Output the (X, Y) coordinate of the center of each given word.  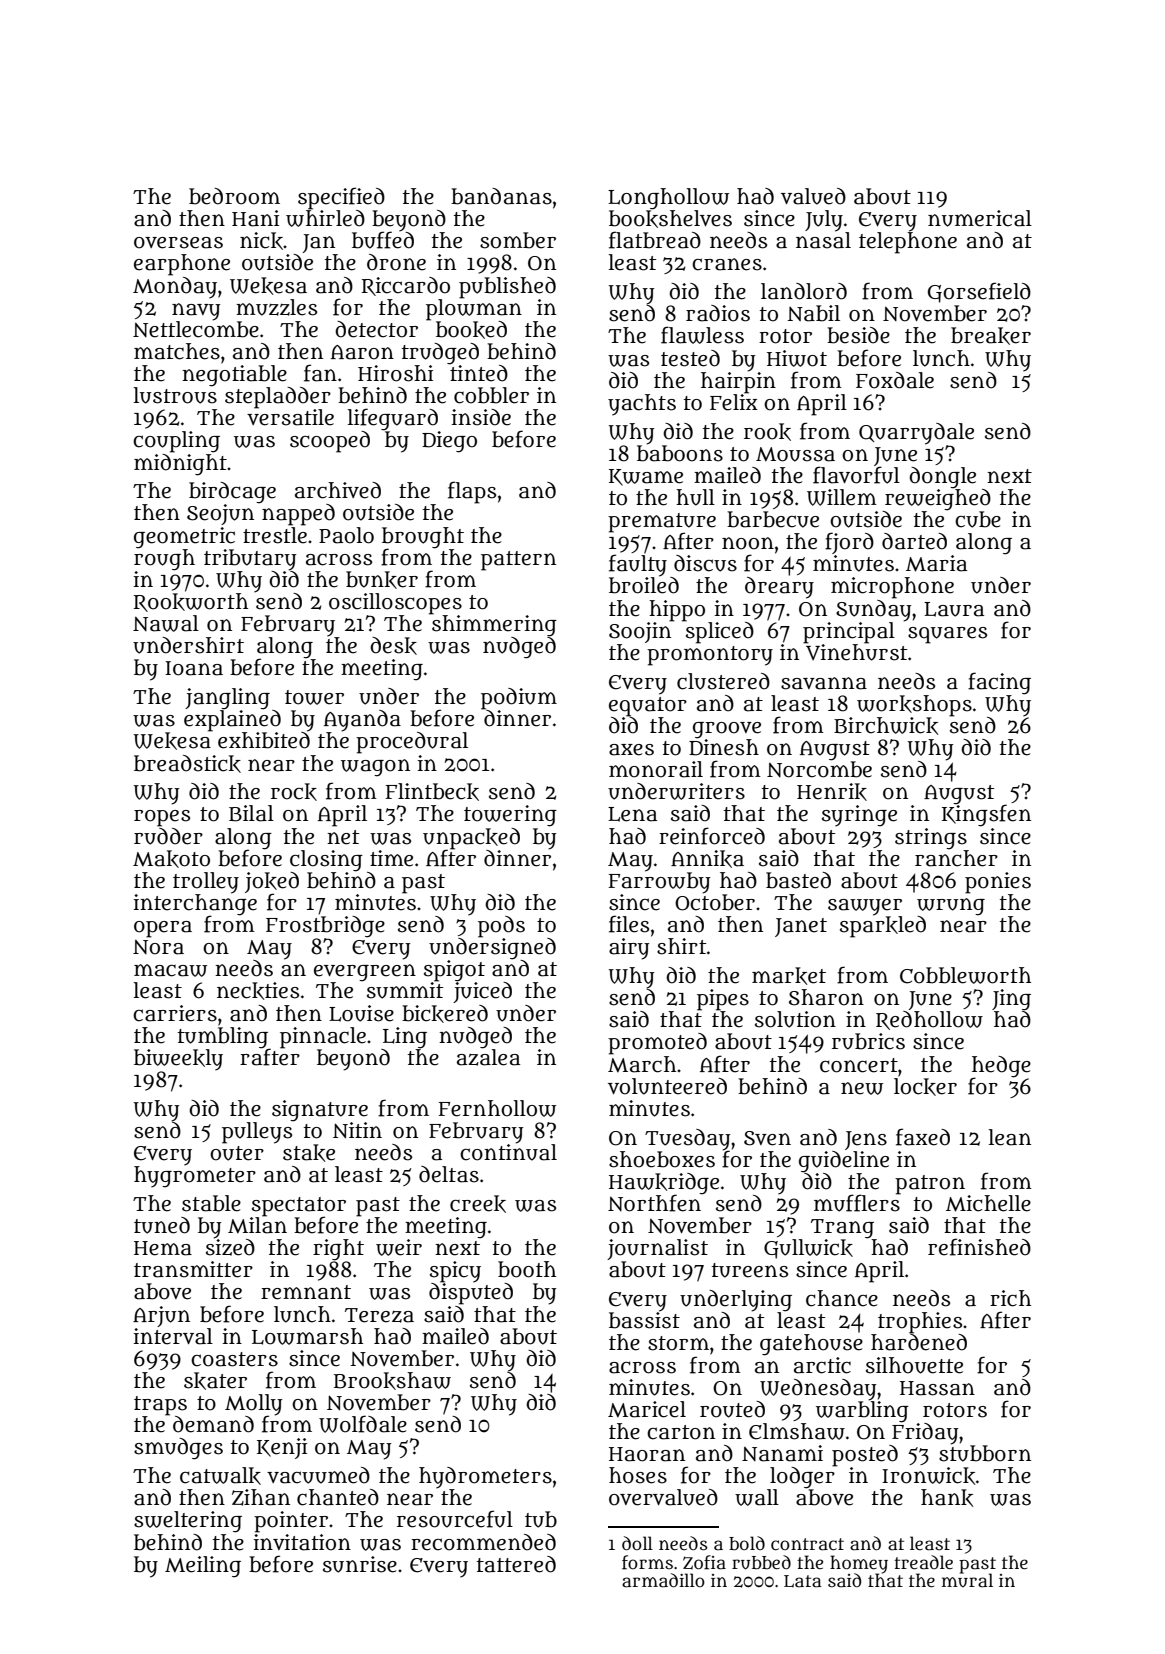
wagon (375, 768)
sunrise (360, 1564)
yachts (642, 405)
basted (798, 880)
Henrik (832, 792)
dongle (942, 477)
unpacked (471, 838)
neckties (258, 991)
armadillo (663, 1580)
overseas (178, 243)
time (391, 858)
